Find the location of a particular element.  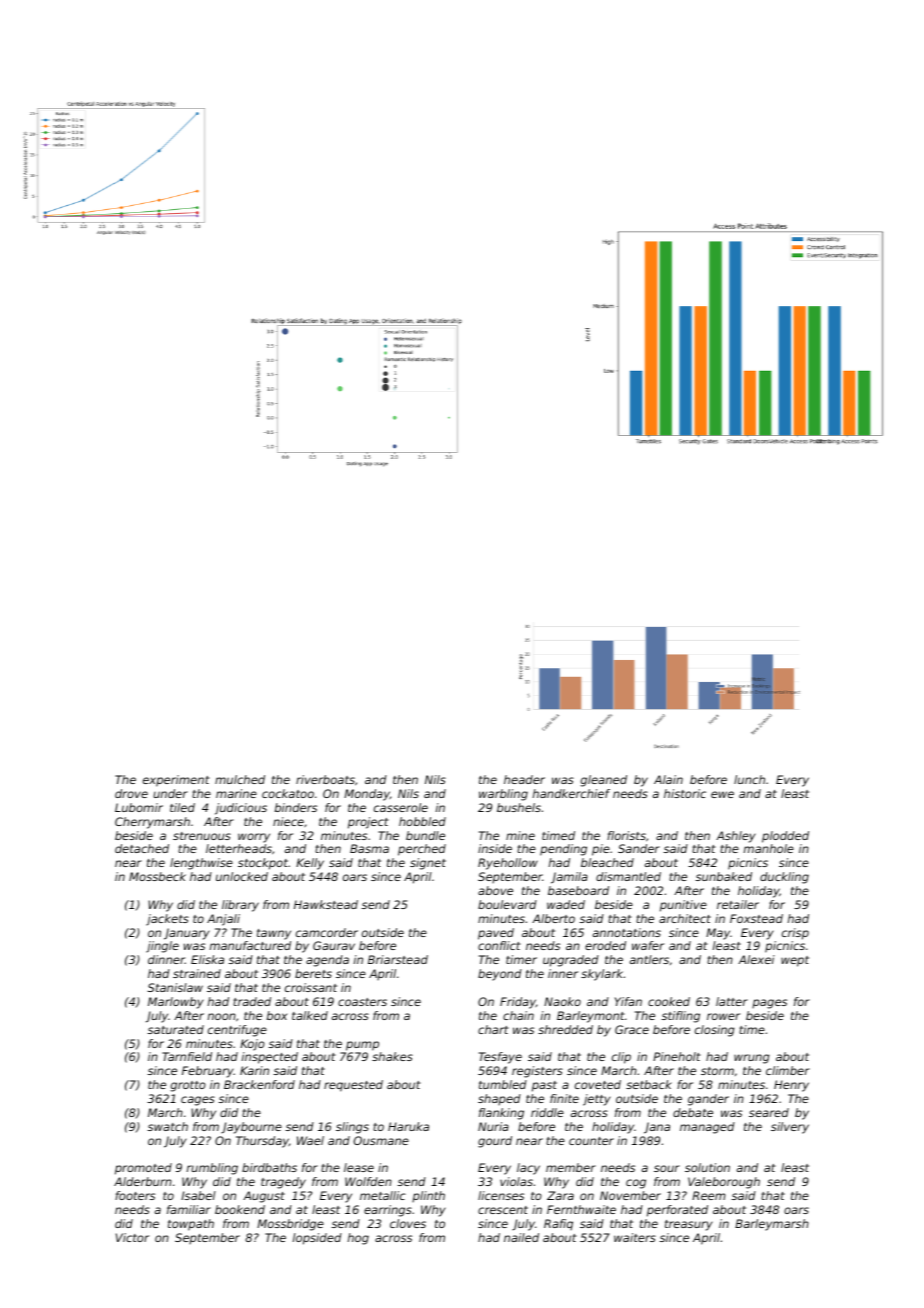

counter is located at coordinates (591, 1141).
